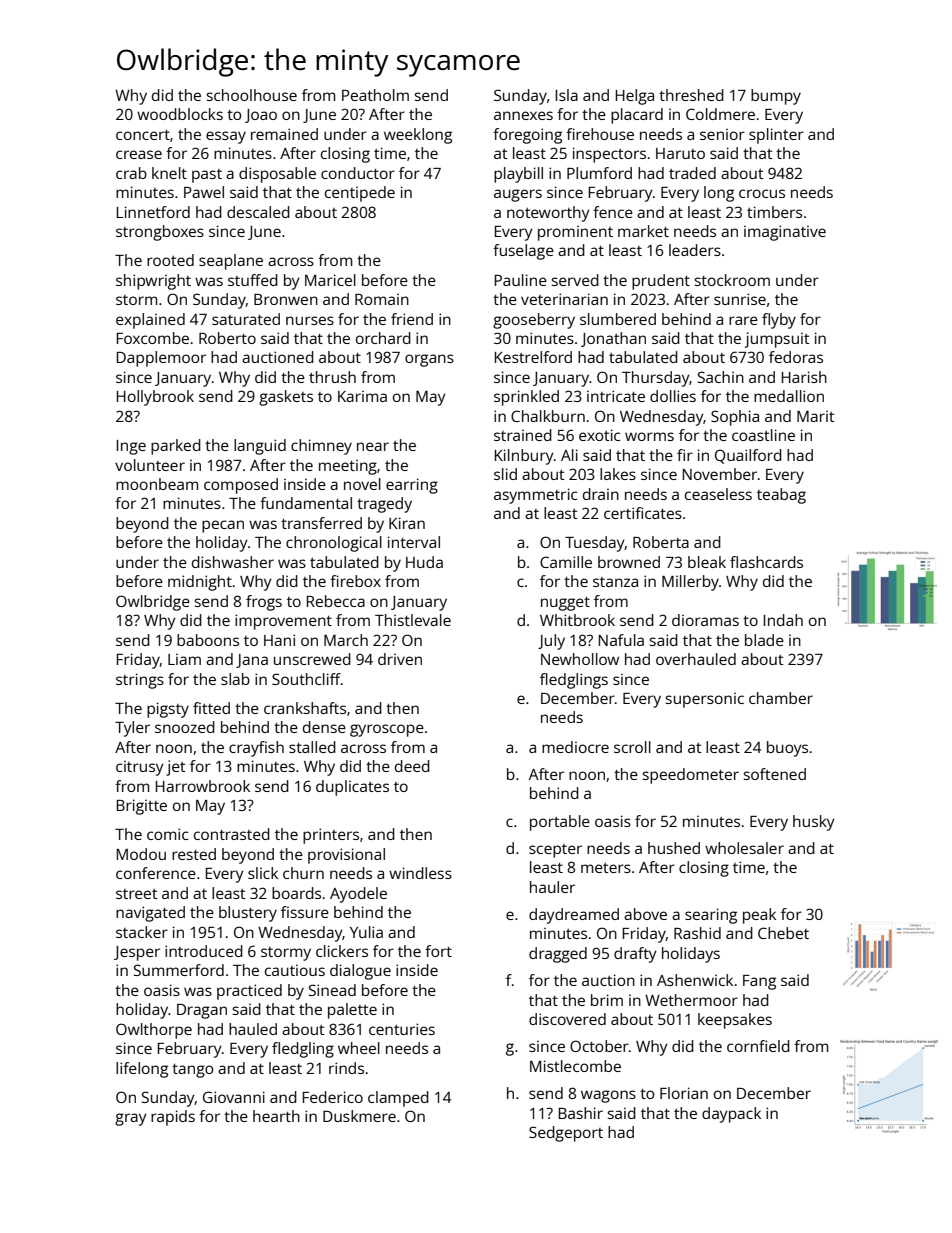 The height and width of the screenshot is (1233, 952). I want to click on Duskmere, so click(359, 1116).
